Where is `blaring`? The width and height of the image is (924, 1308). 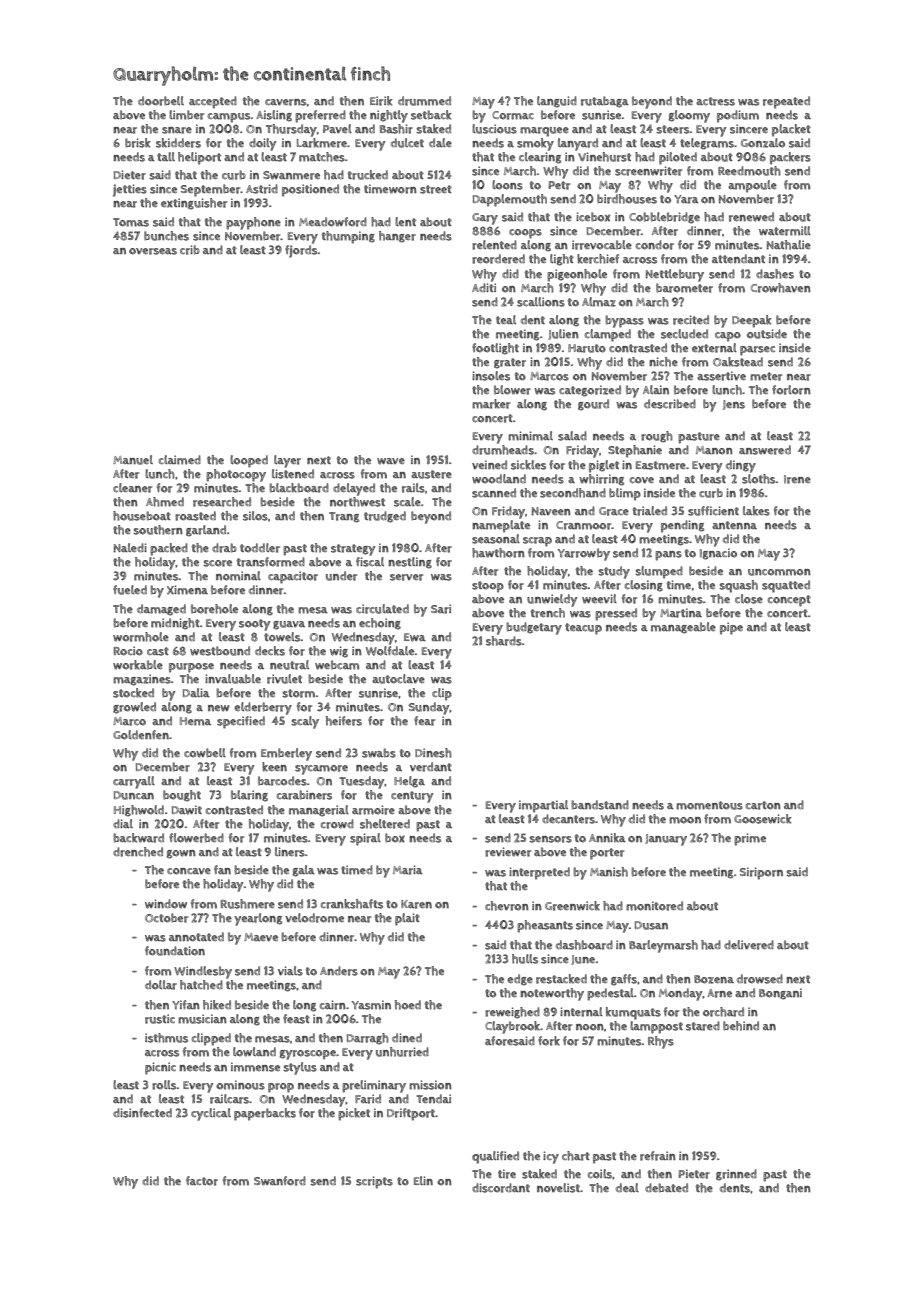 blaring is located at coordinates (249, 796).
